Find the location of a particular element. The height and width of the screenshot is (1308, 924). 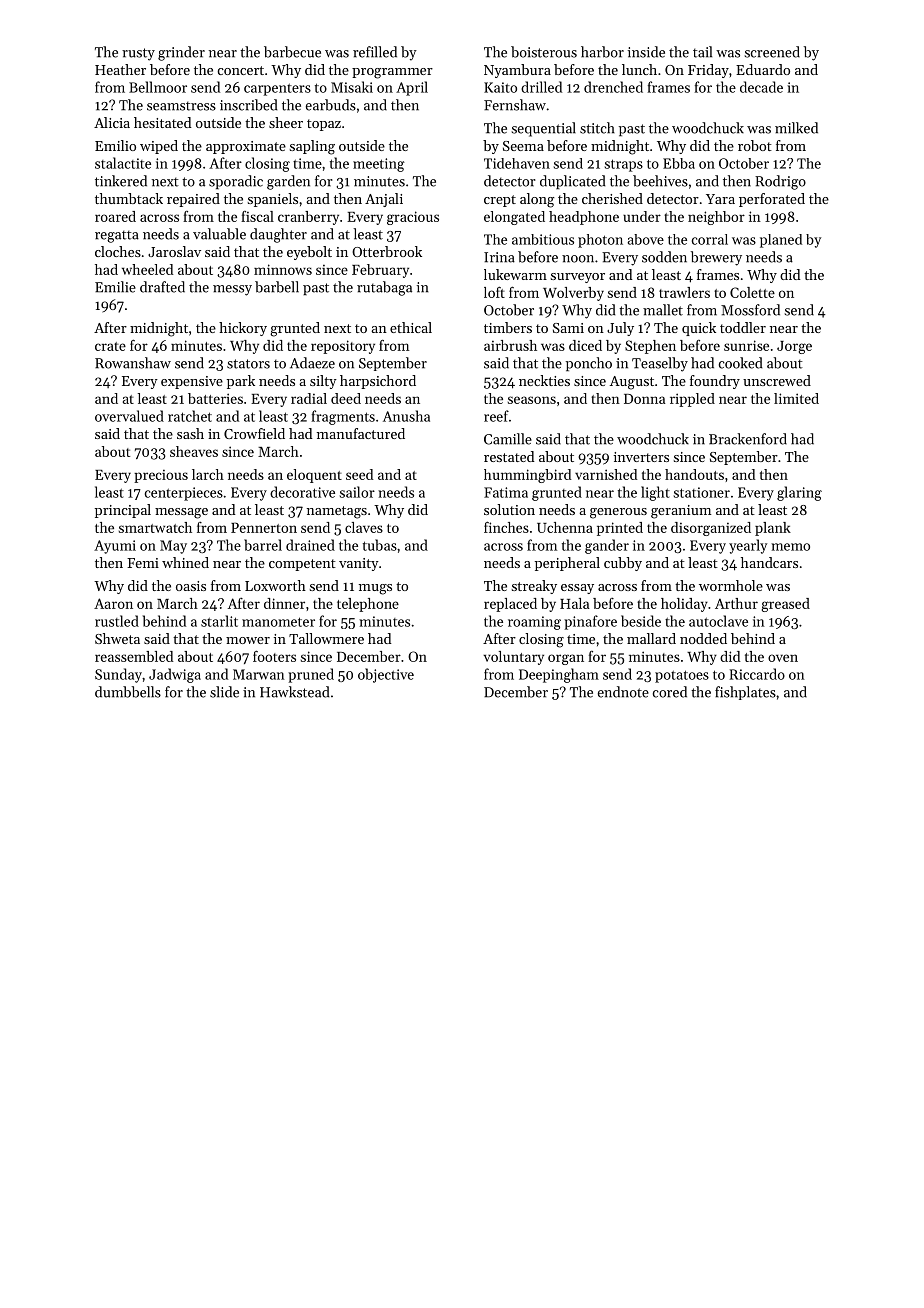

centerpieces is located at coordinates (184, 494).
